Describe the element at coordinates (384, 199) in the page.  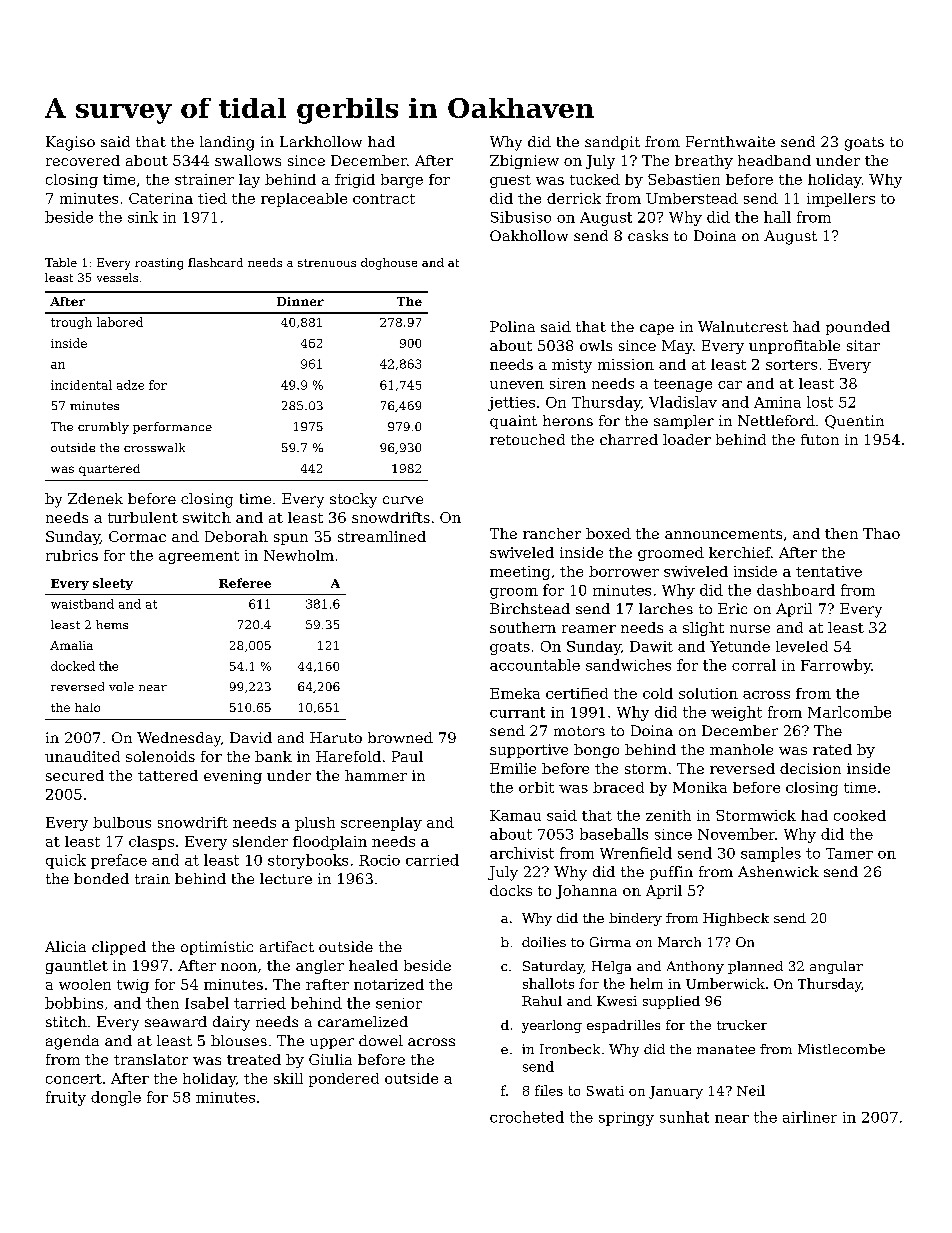
I see `contract` at that location.
